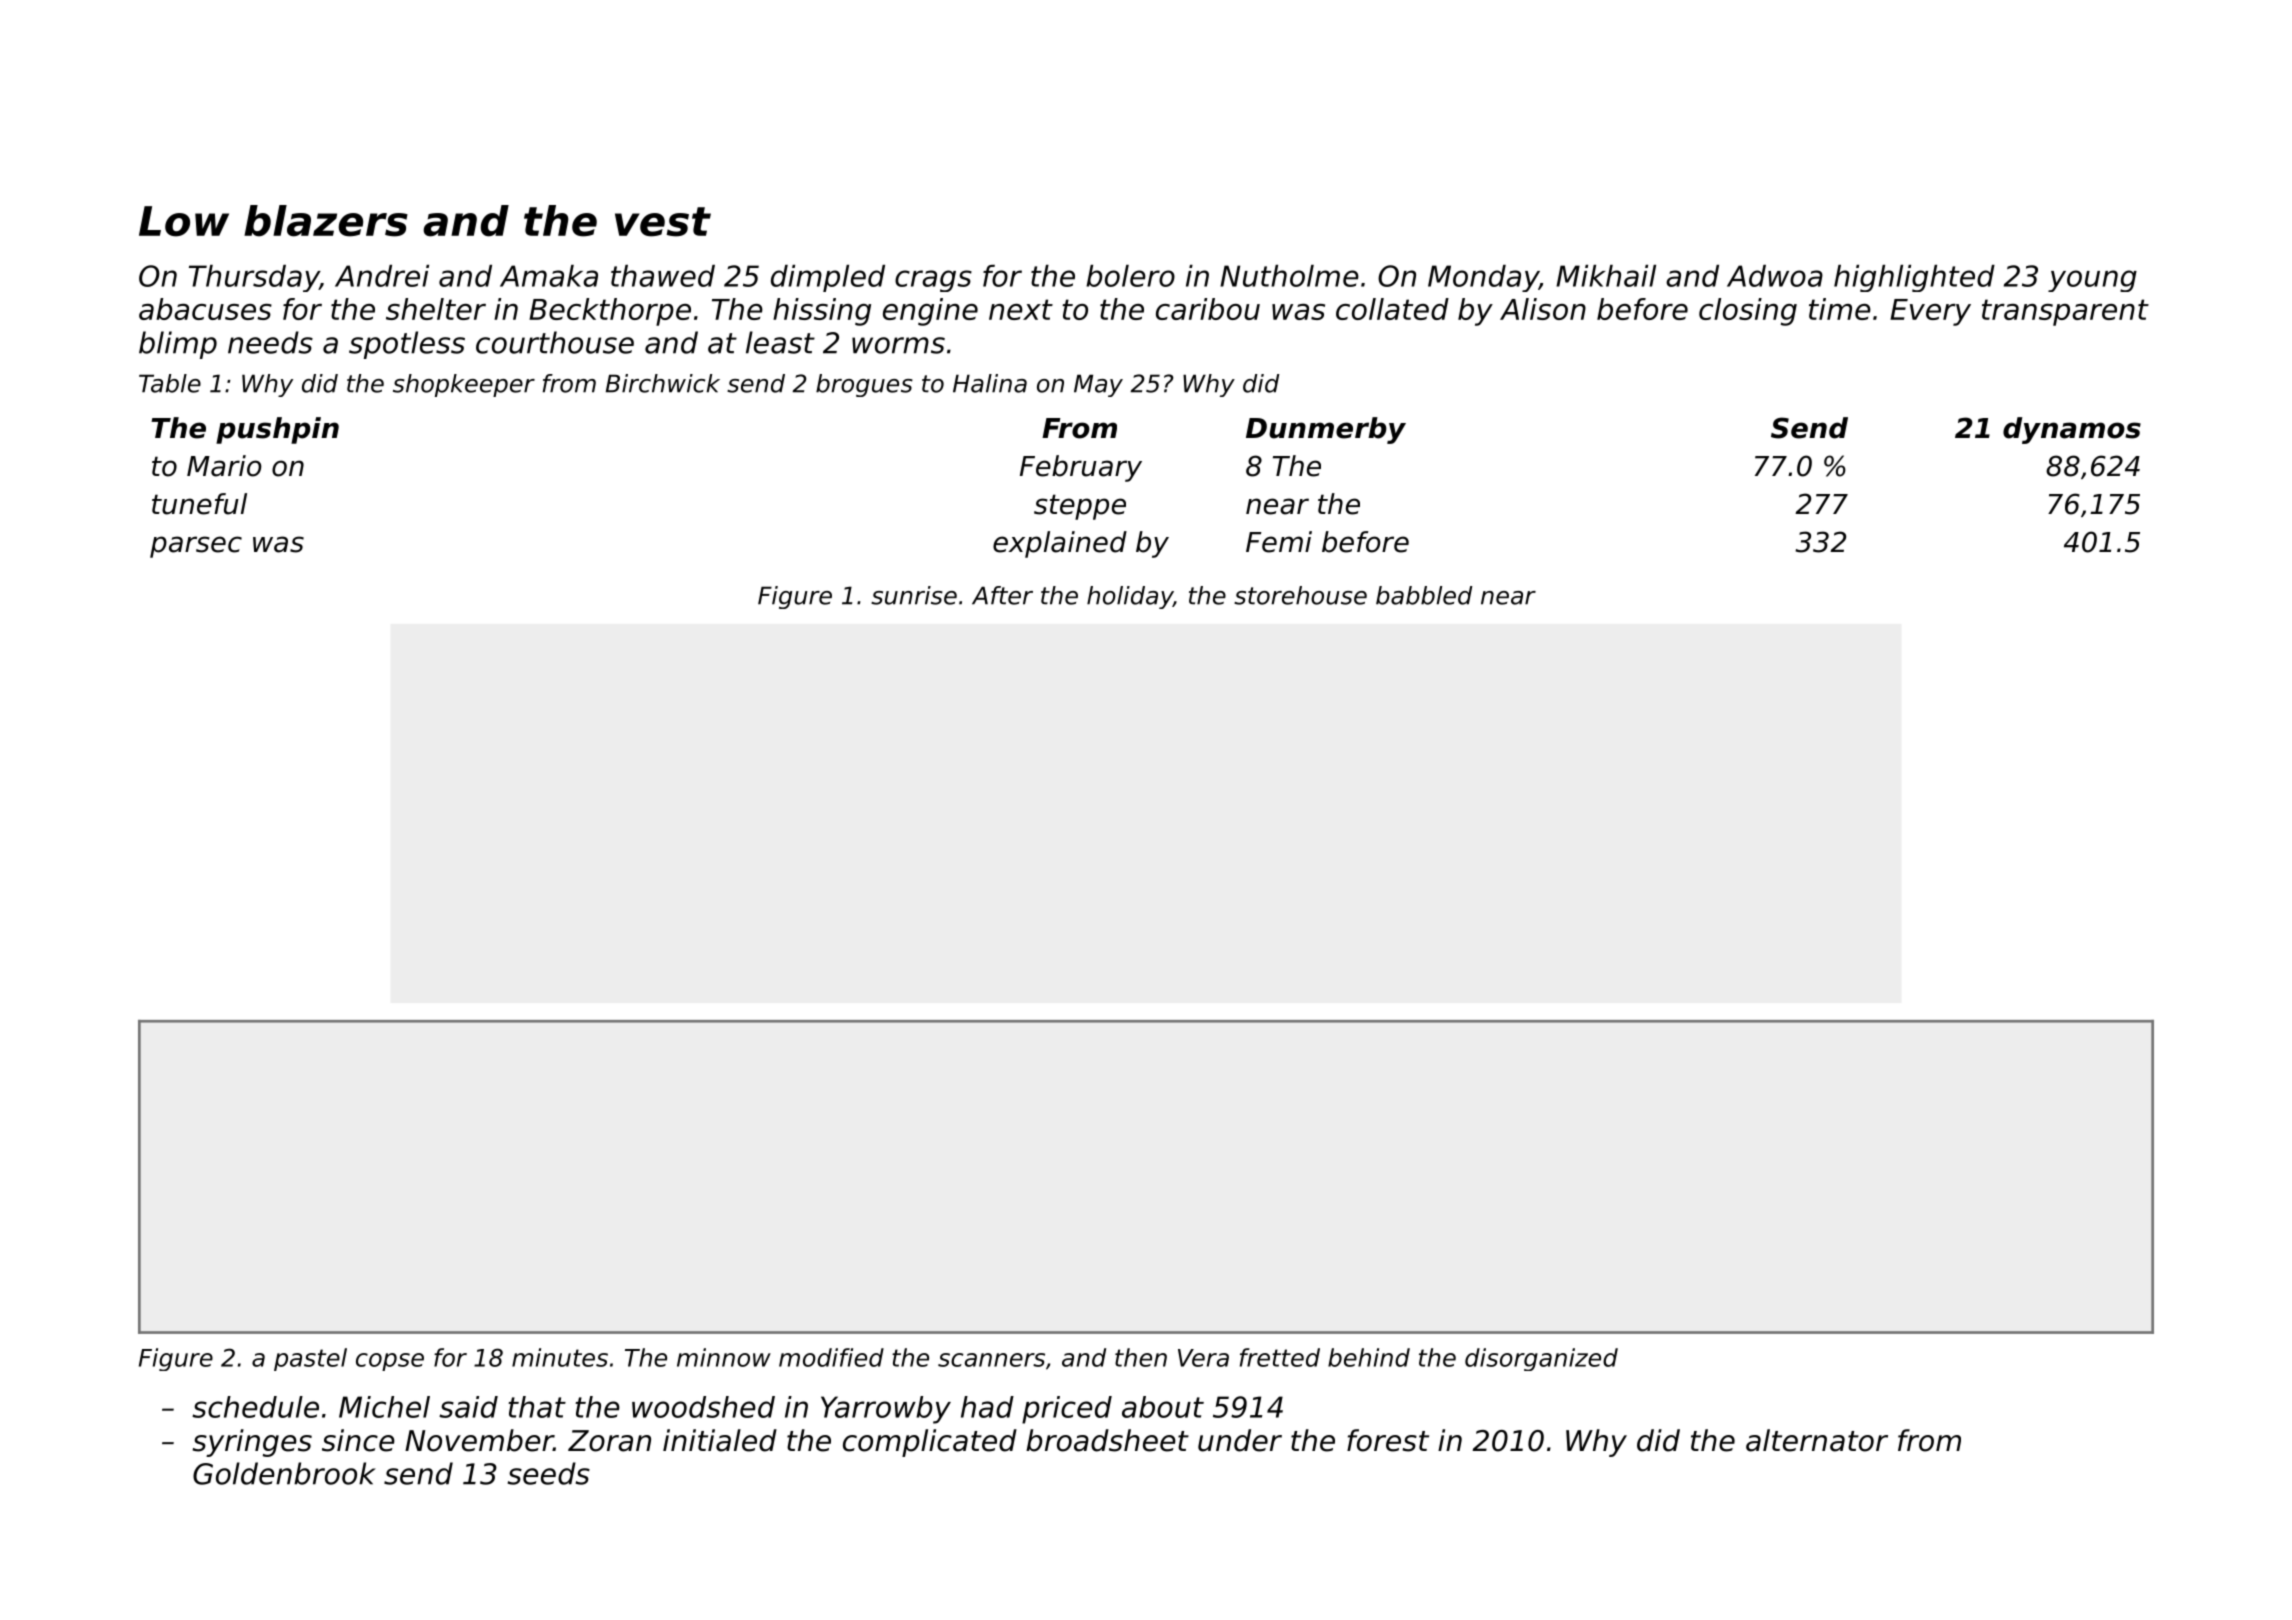  I want to click on disorganized, so click(1541, 1359).
